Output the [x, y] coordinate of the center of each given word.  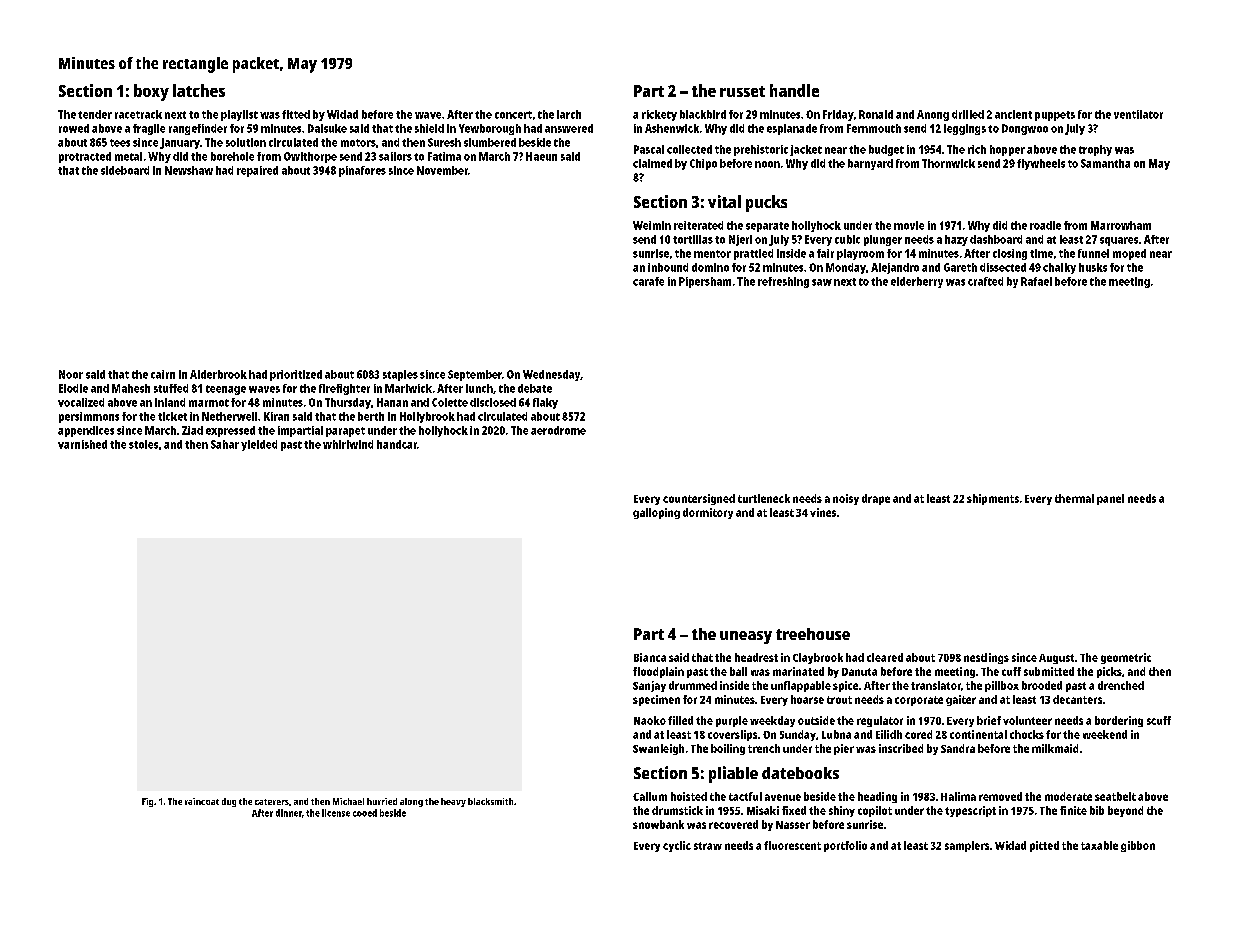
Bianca [650, 657]
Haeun [541, 156]
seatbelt [1115, 796]
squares [1119, 241]
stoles [143, 444]
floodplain [658, 672]
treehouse [813, 634]
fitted [296, 114]
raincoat [202, 801]
